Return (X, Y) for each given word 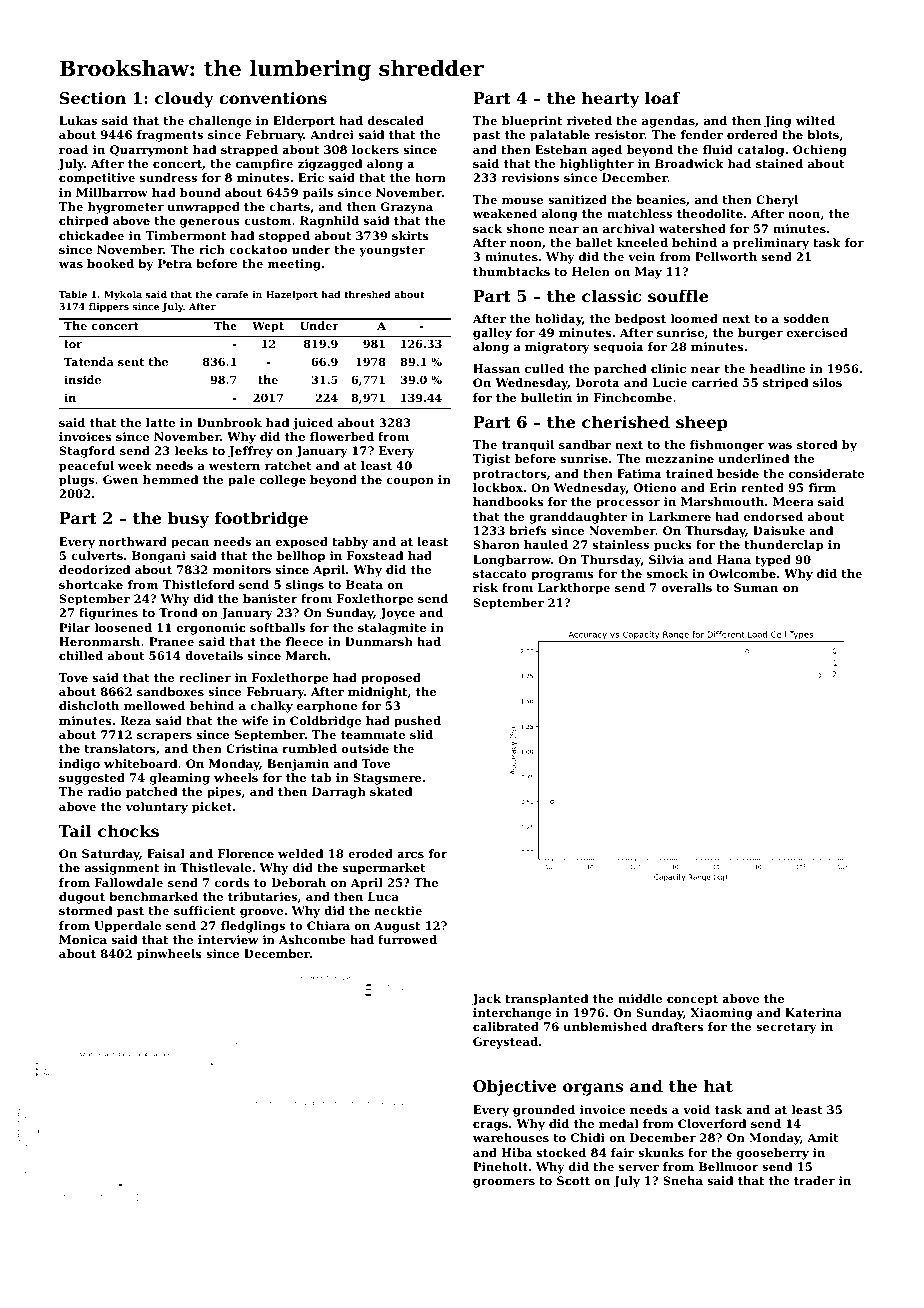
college (283, 481)
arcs (410, 855)
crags (490, 1126)
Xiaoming (721, 1014)
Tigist (491, 460)
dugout (82, 898)
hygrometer (126, 208)
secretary (786, 1028)
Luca (383, 896)
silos (827, 382)
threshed (367, 294)
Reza (135, 720)
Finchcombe (633, 397)
